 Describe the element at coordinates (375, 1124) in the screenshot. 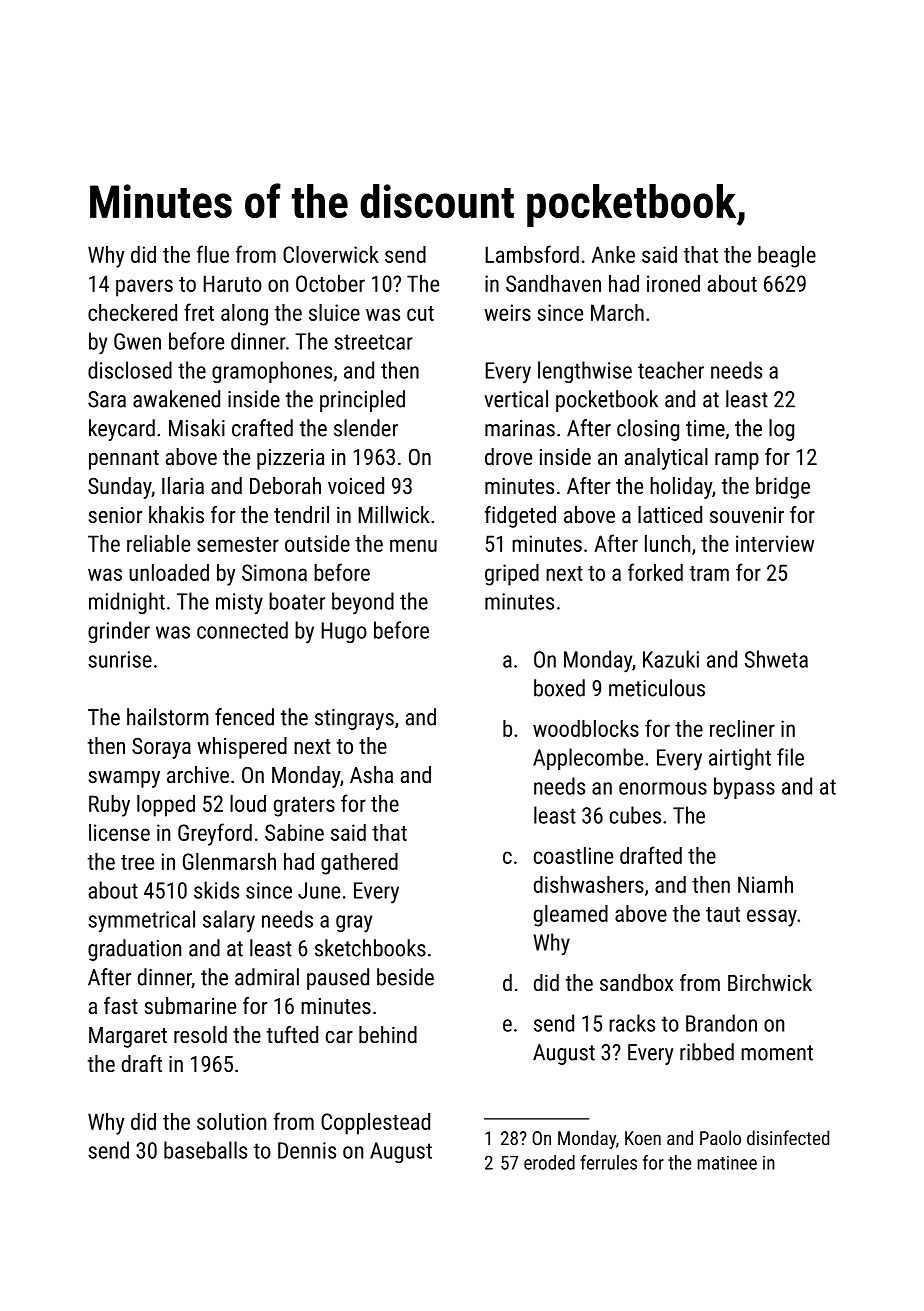

I see `Copplestead` at that location.
